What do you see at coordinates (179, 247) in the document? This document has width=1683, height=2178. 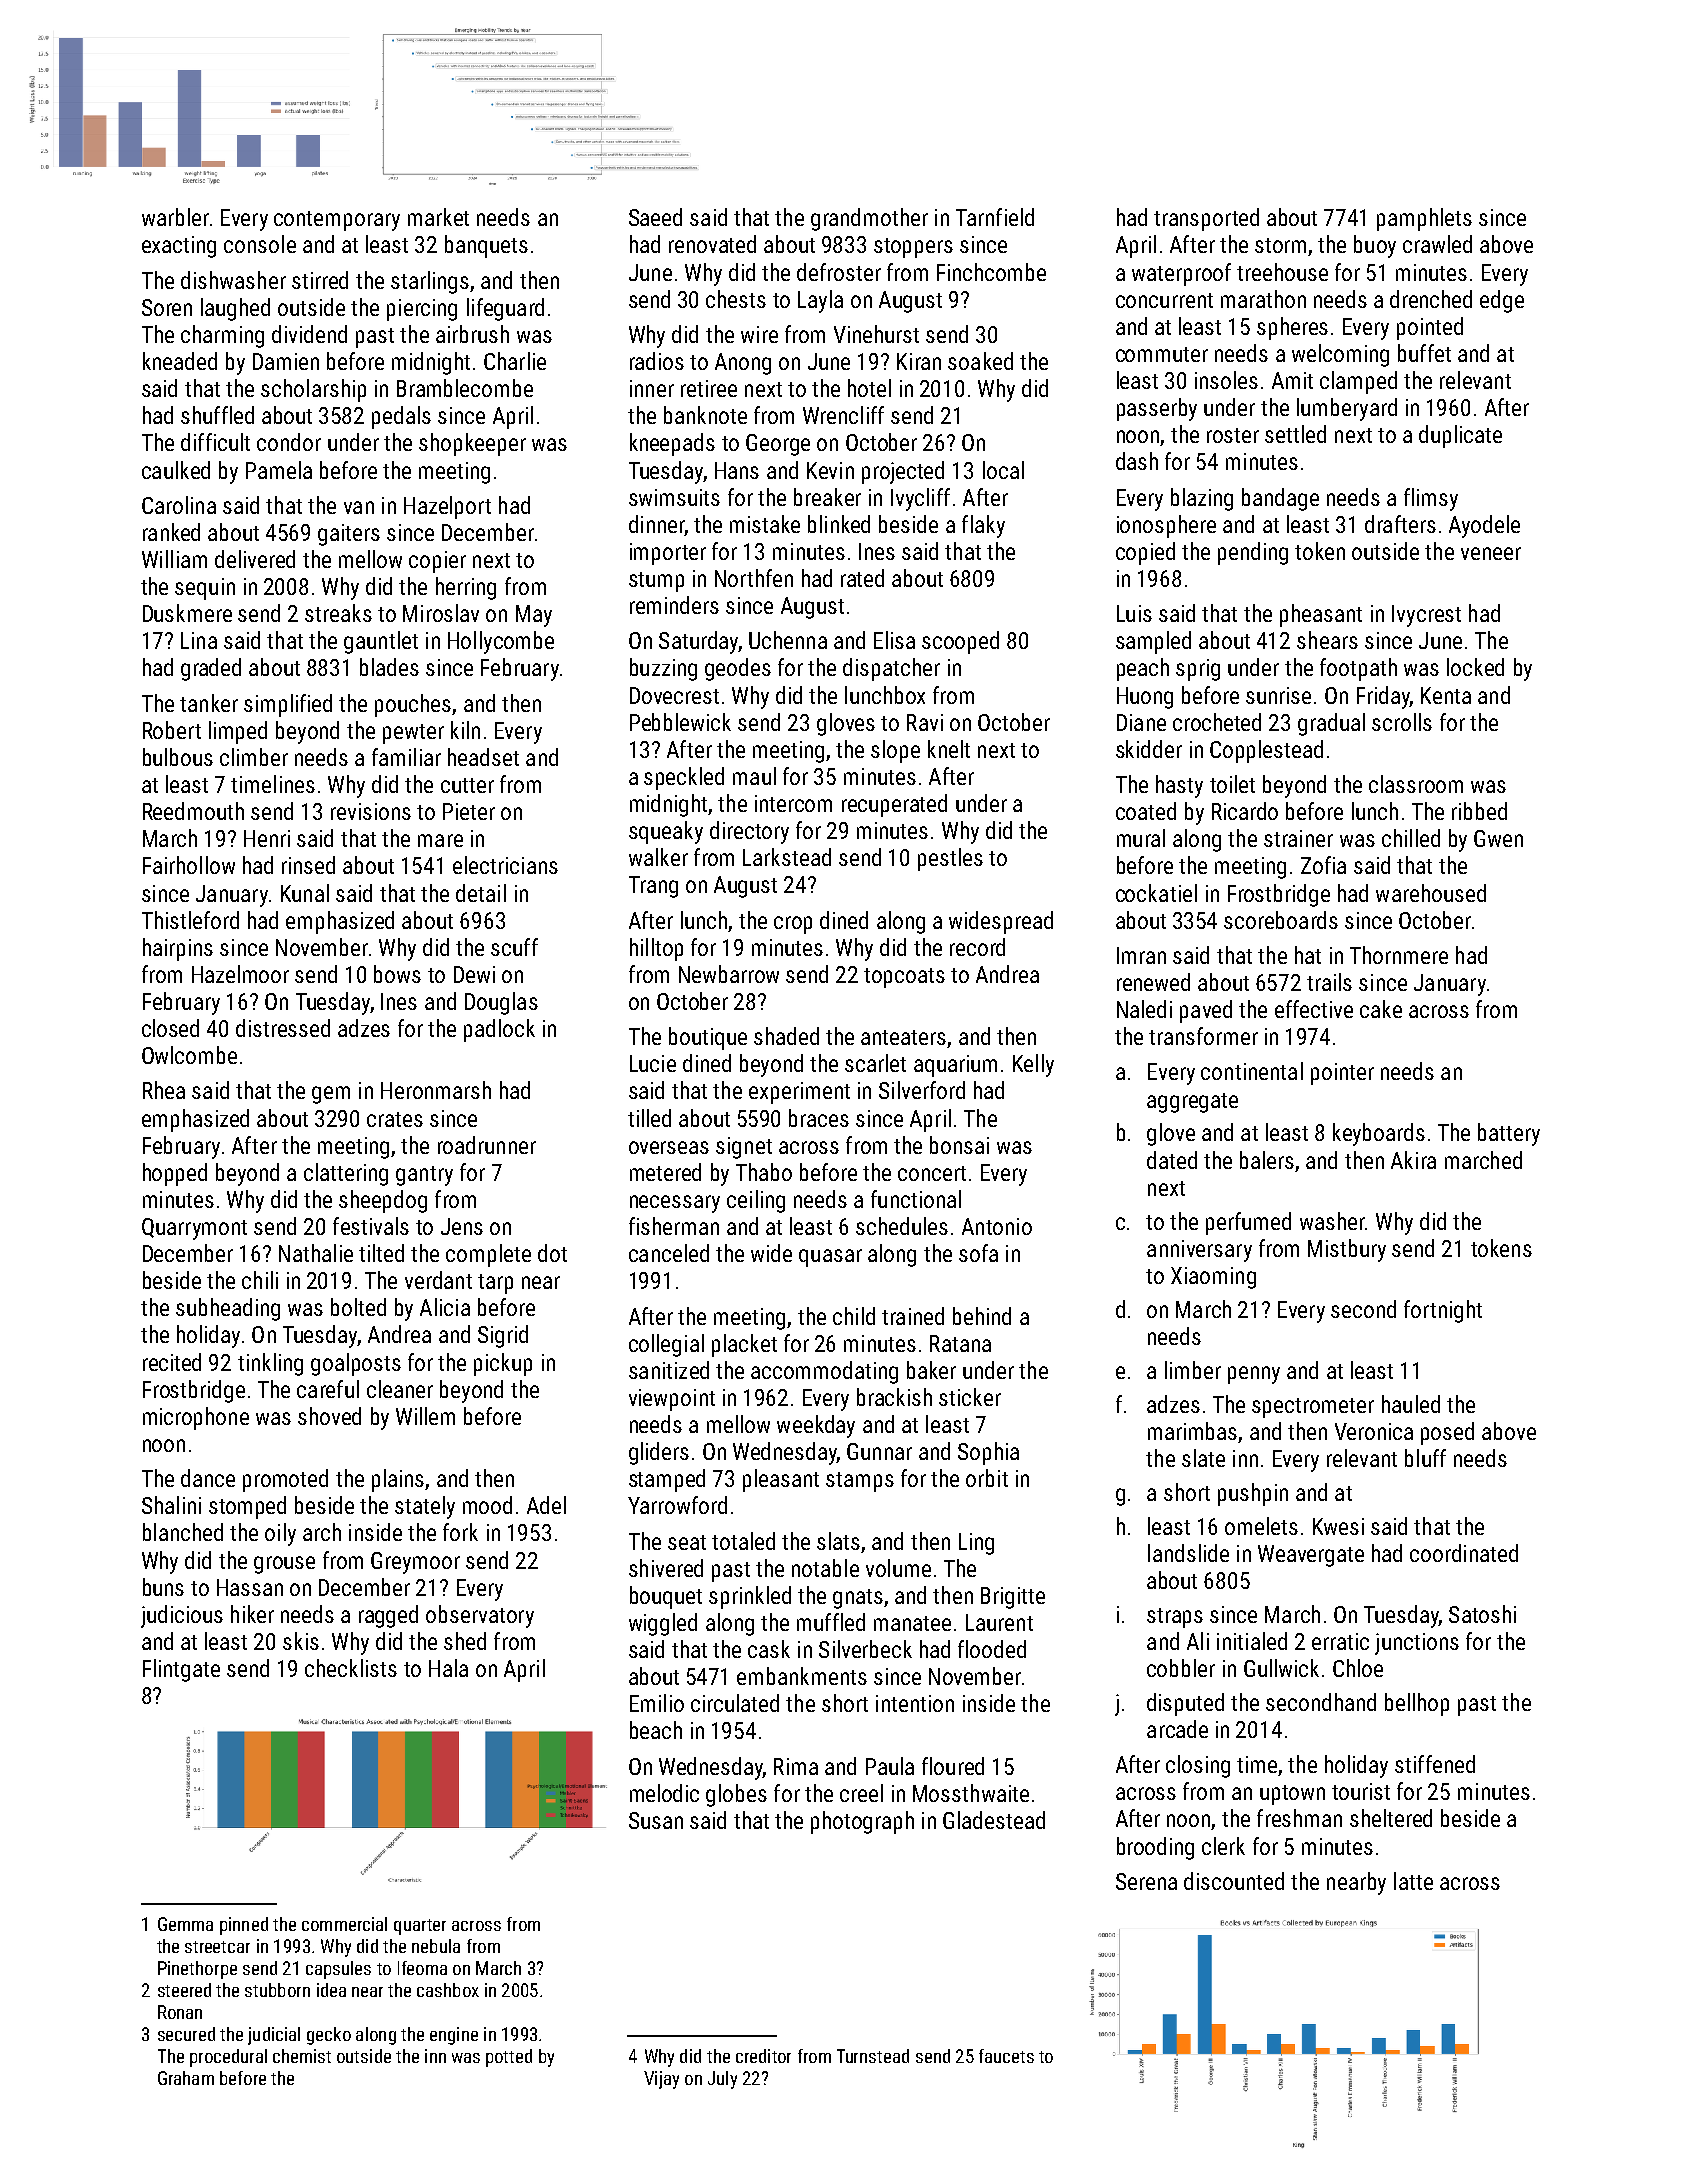 I see `exacting` at bounding box center [179, 247].
